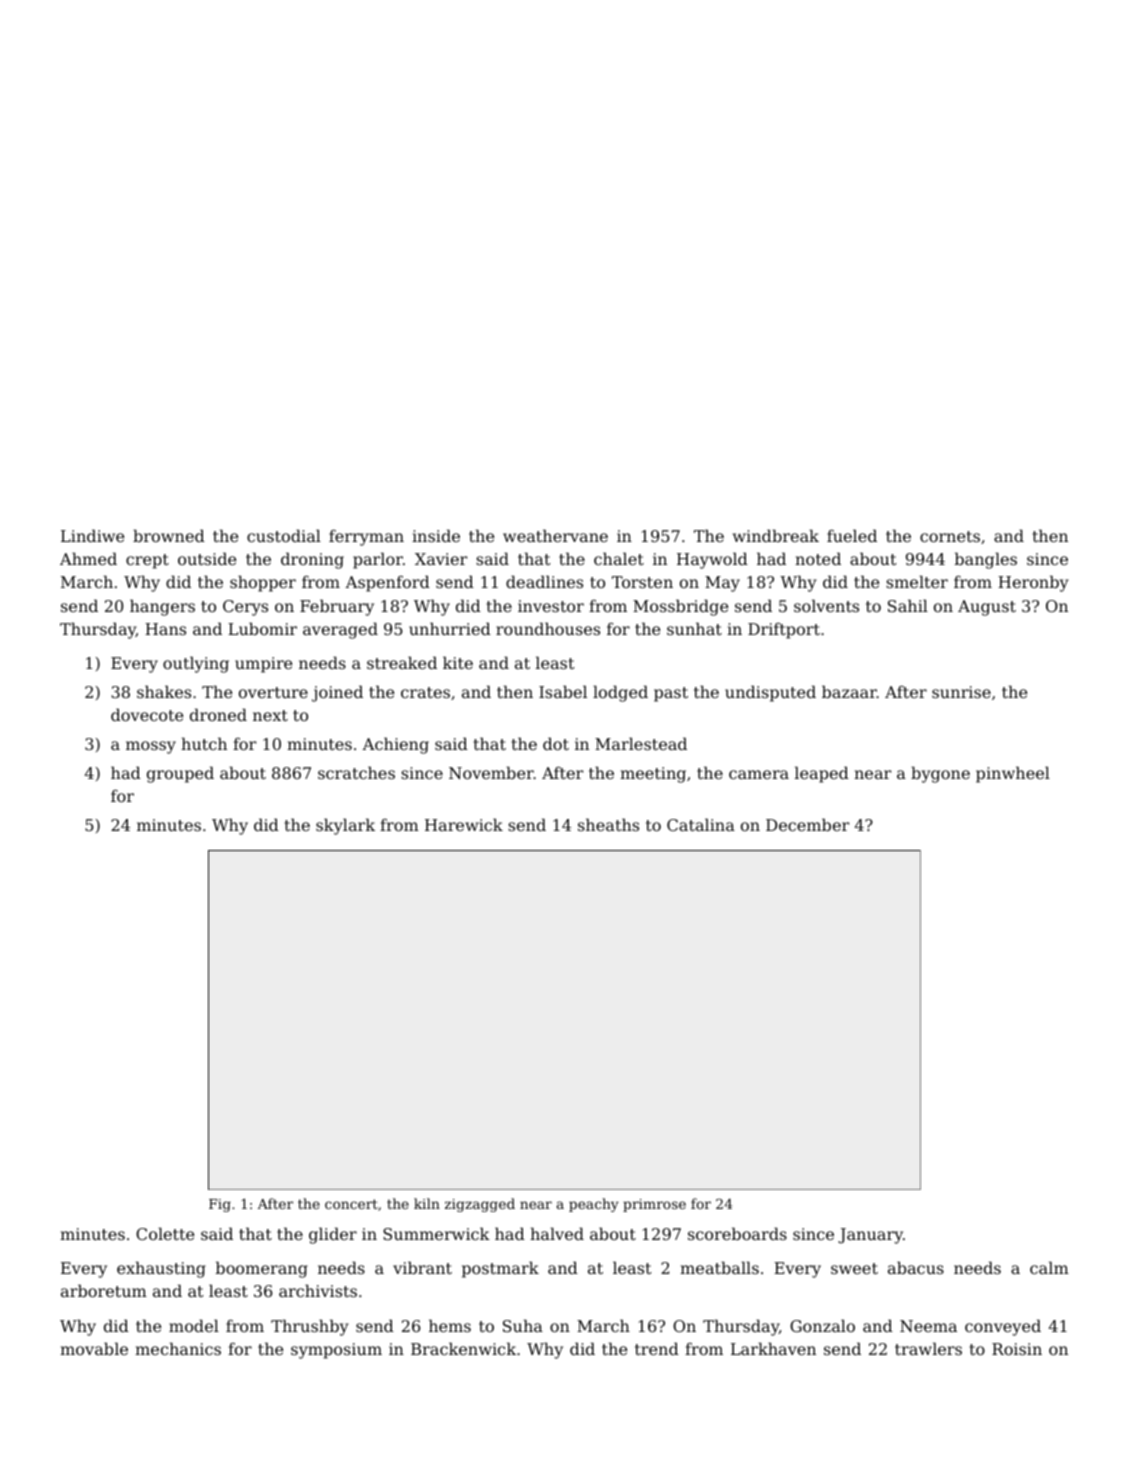 The height and width of the screenshot is (1462, 1129). I want to click on weathervane, so click(555, 535).
